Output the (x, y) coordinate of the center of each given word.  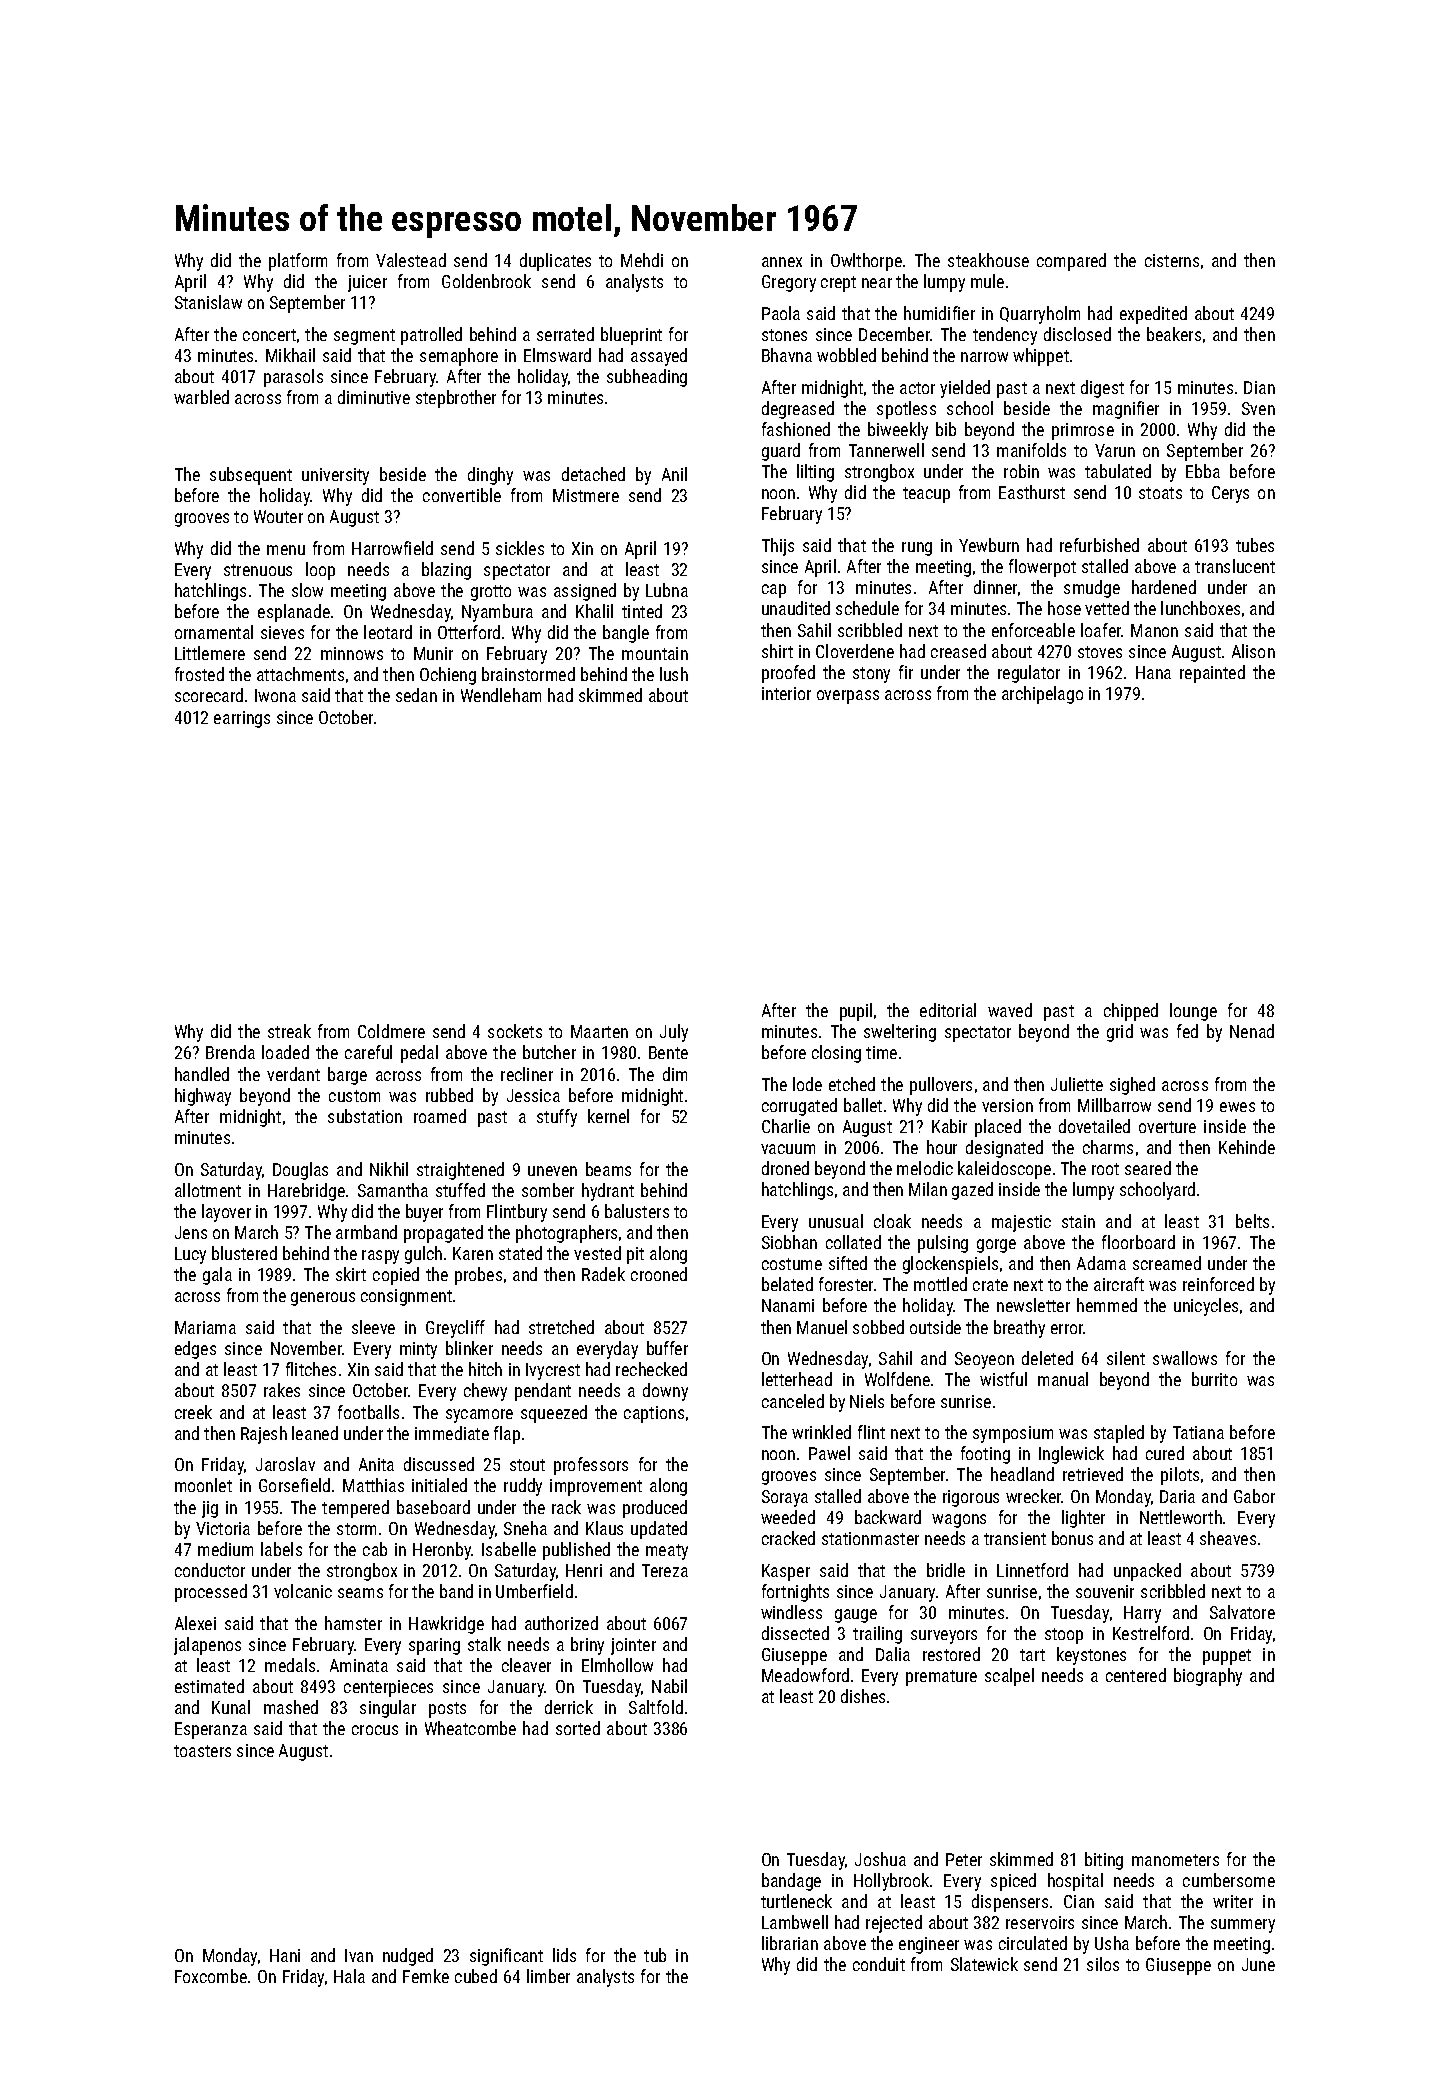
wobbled (846, 355)
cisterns (1172, 260)
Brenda (230, 1052)
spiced (1013, 1882)
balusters (637, 1211)
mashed (291, 1707)
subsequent (251, 476)
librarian (790, 1943)
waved (1010, 1010)
